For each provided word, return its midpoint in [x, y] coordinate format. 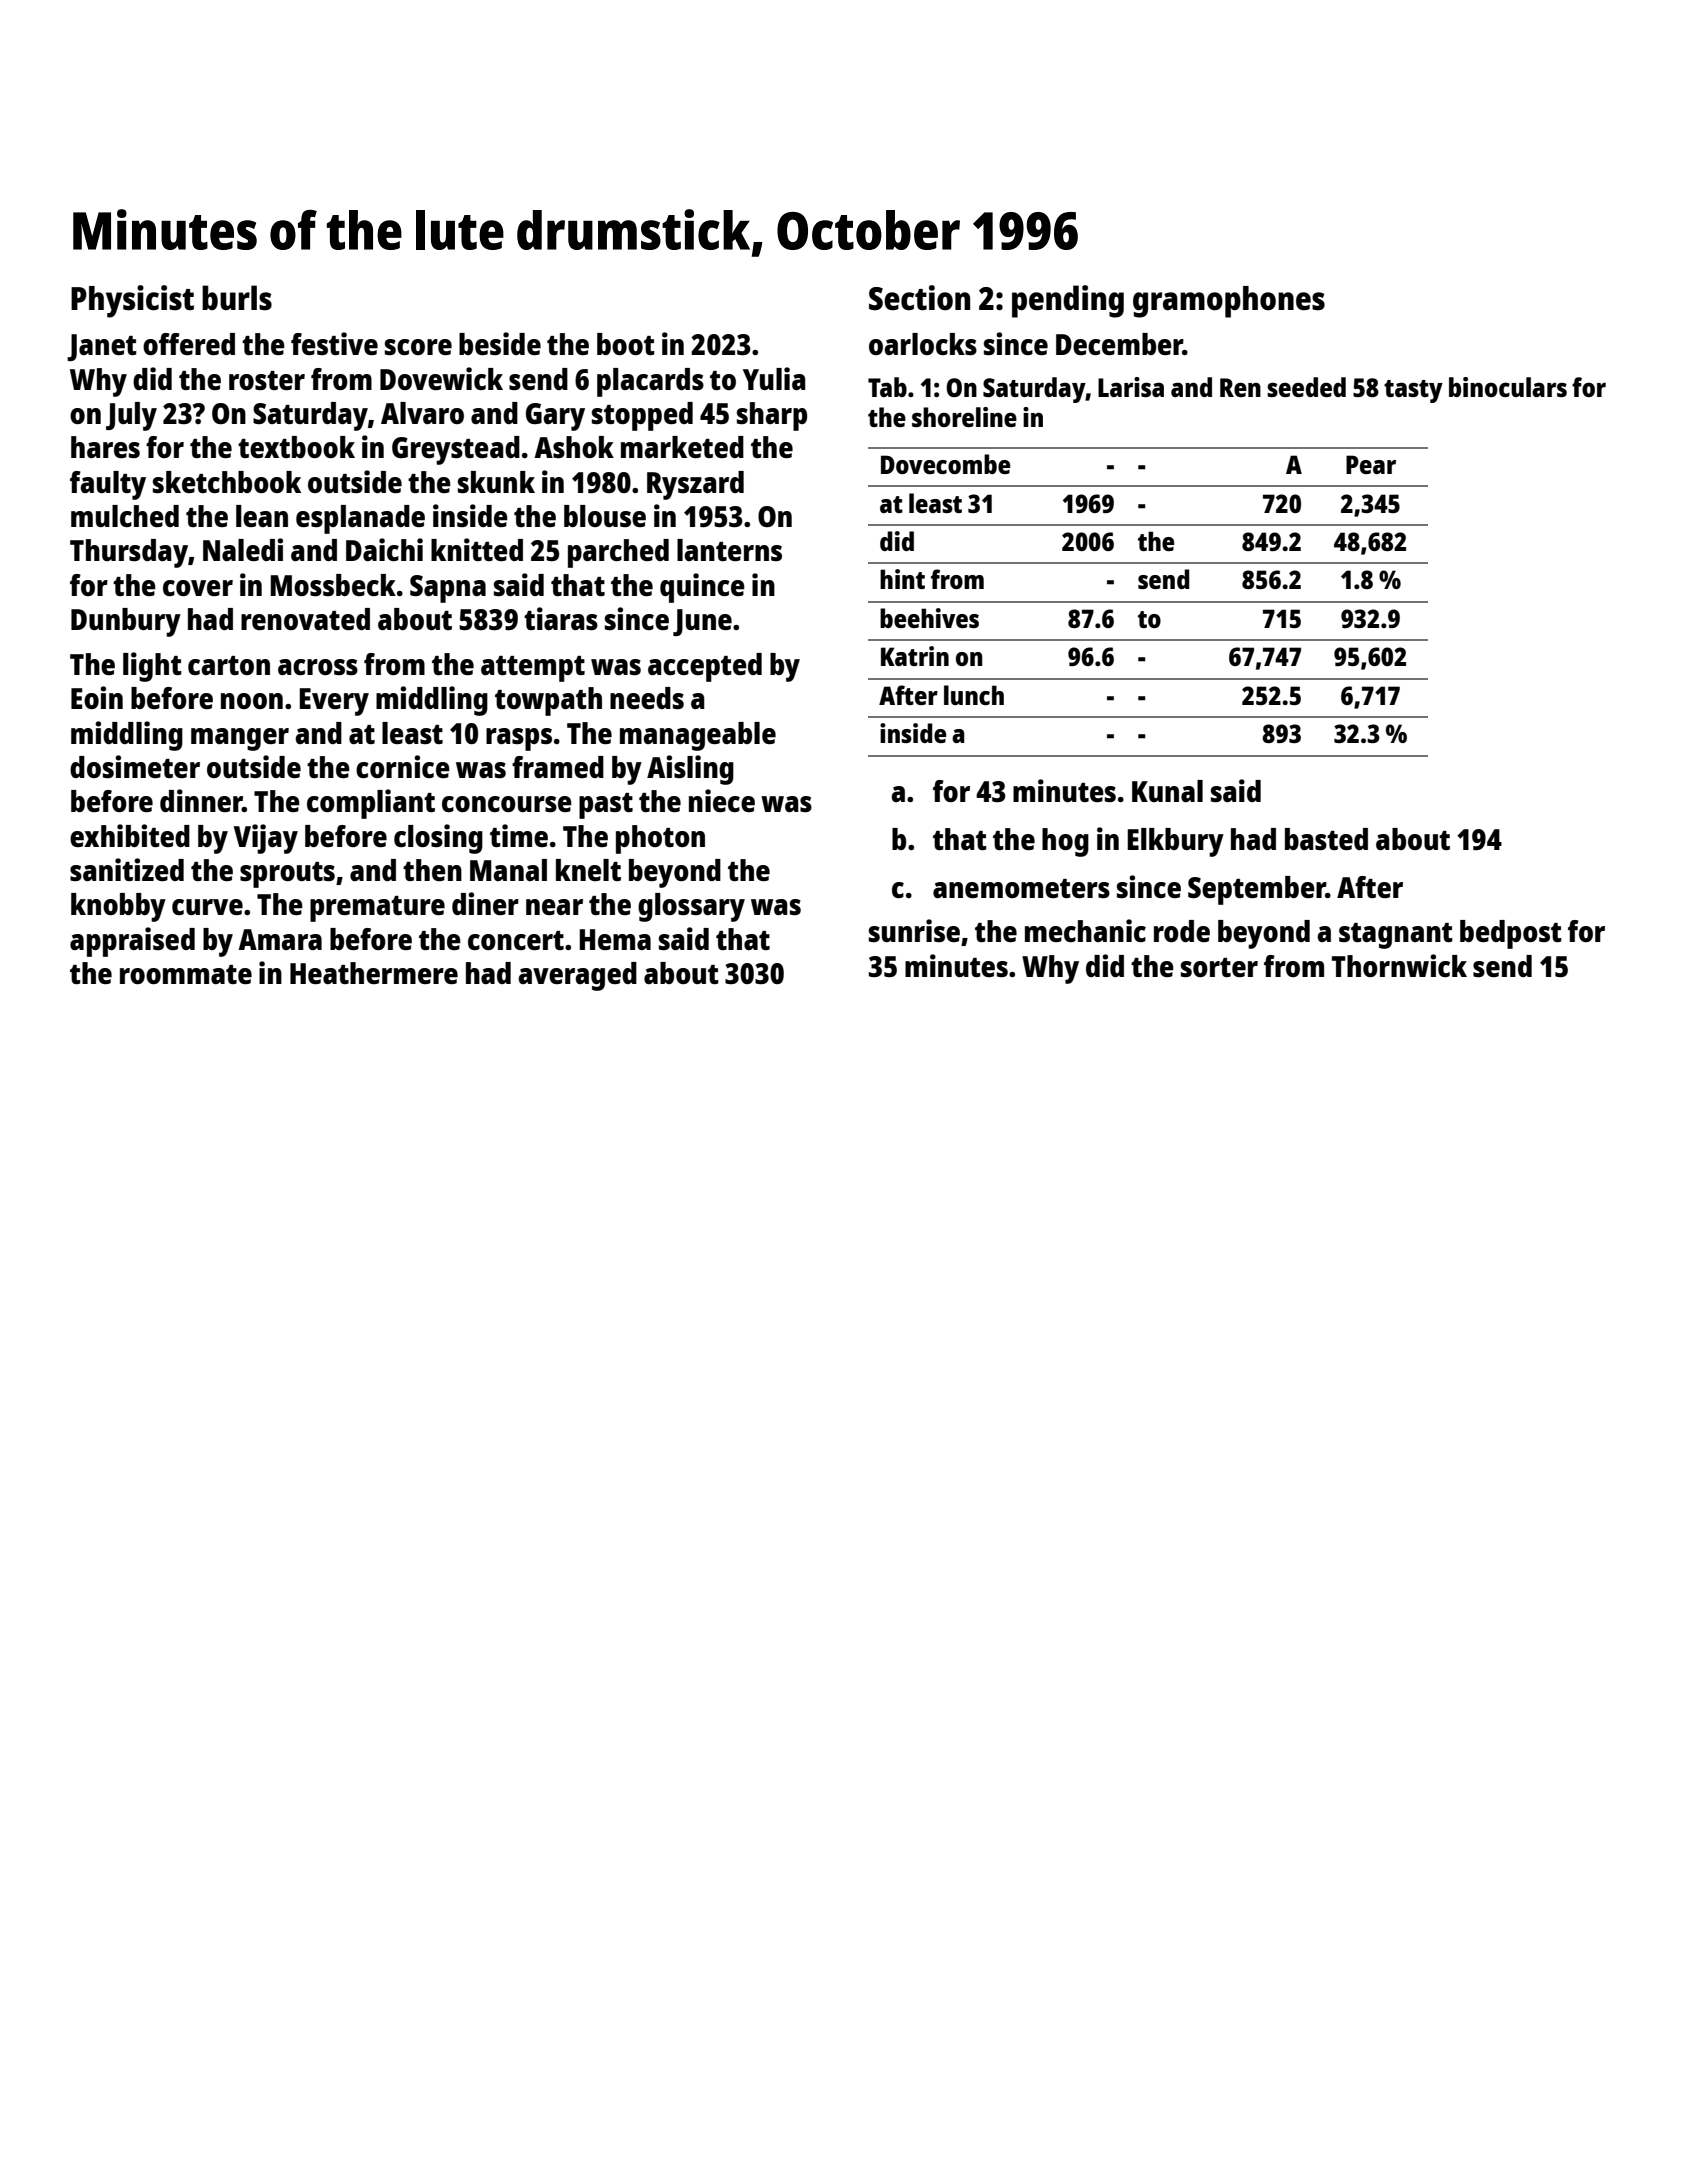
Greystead [456, 450]
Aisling [690, 770]
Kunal [1167, 791]
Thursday [129, 553]
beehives [929, 618]
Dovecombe [945, 464]
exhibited [130, 835]
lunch [974, 695]
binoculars [1508, 387]
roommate [186, 974]
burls [237, 298]
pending [1068, 301]
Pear [1371, 464]
